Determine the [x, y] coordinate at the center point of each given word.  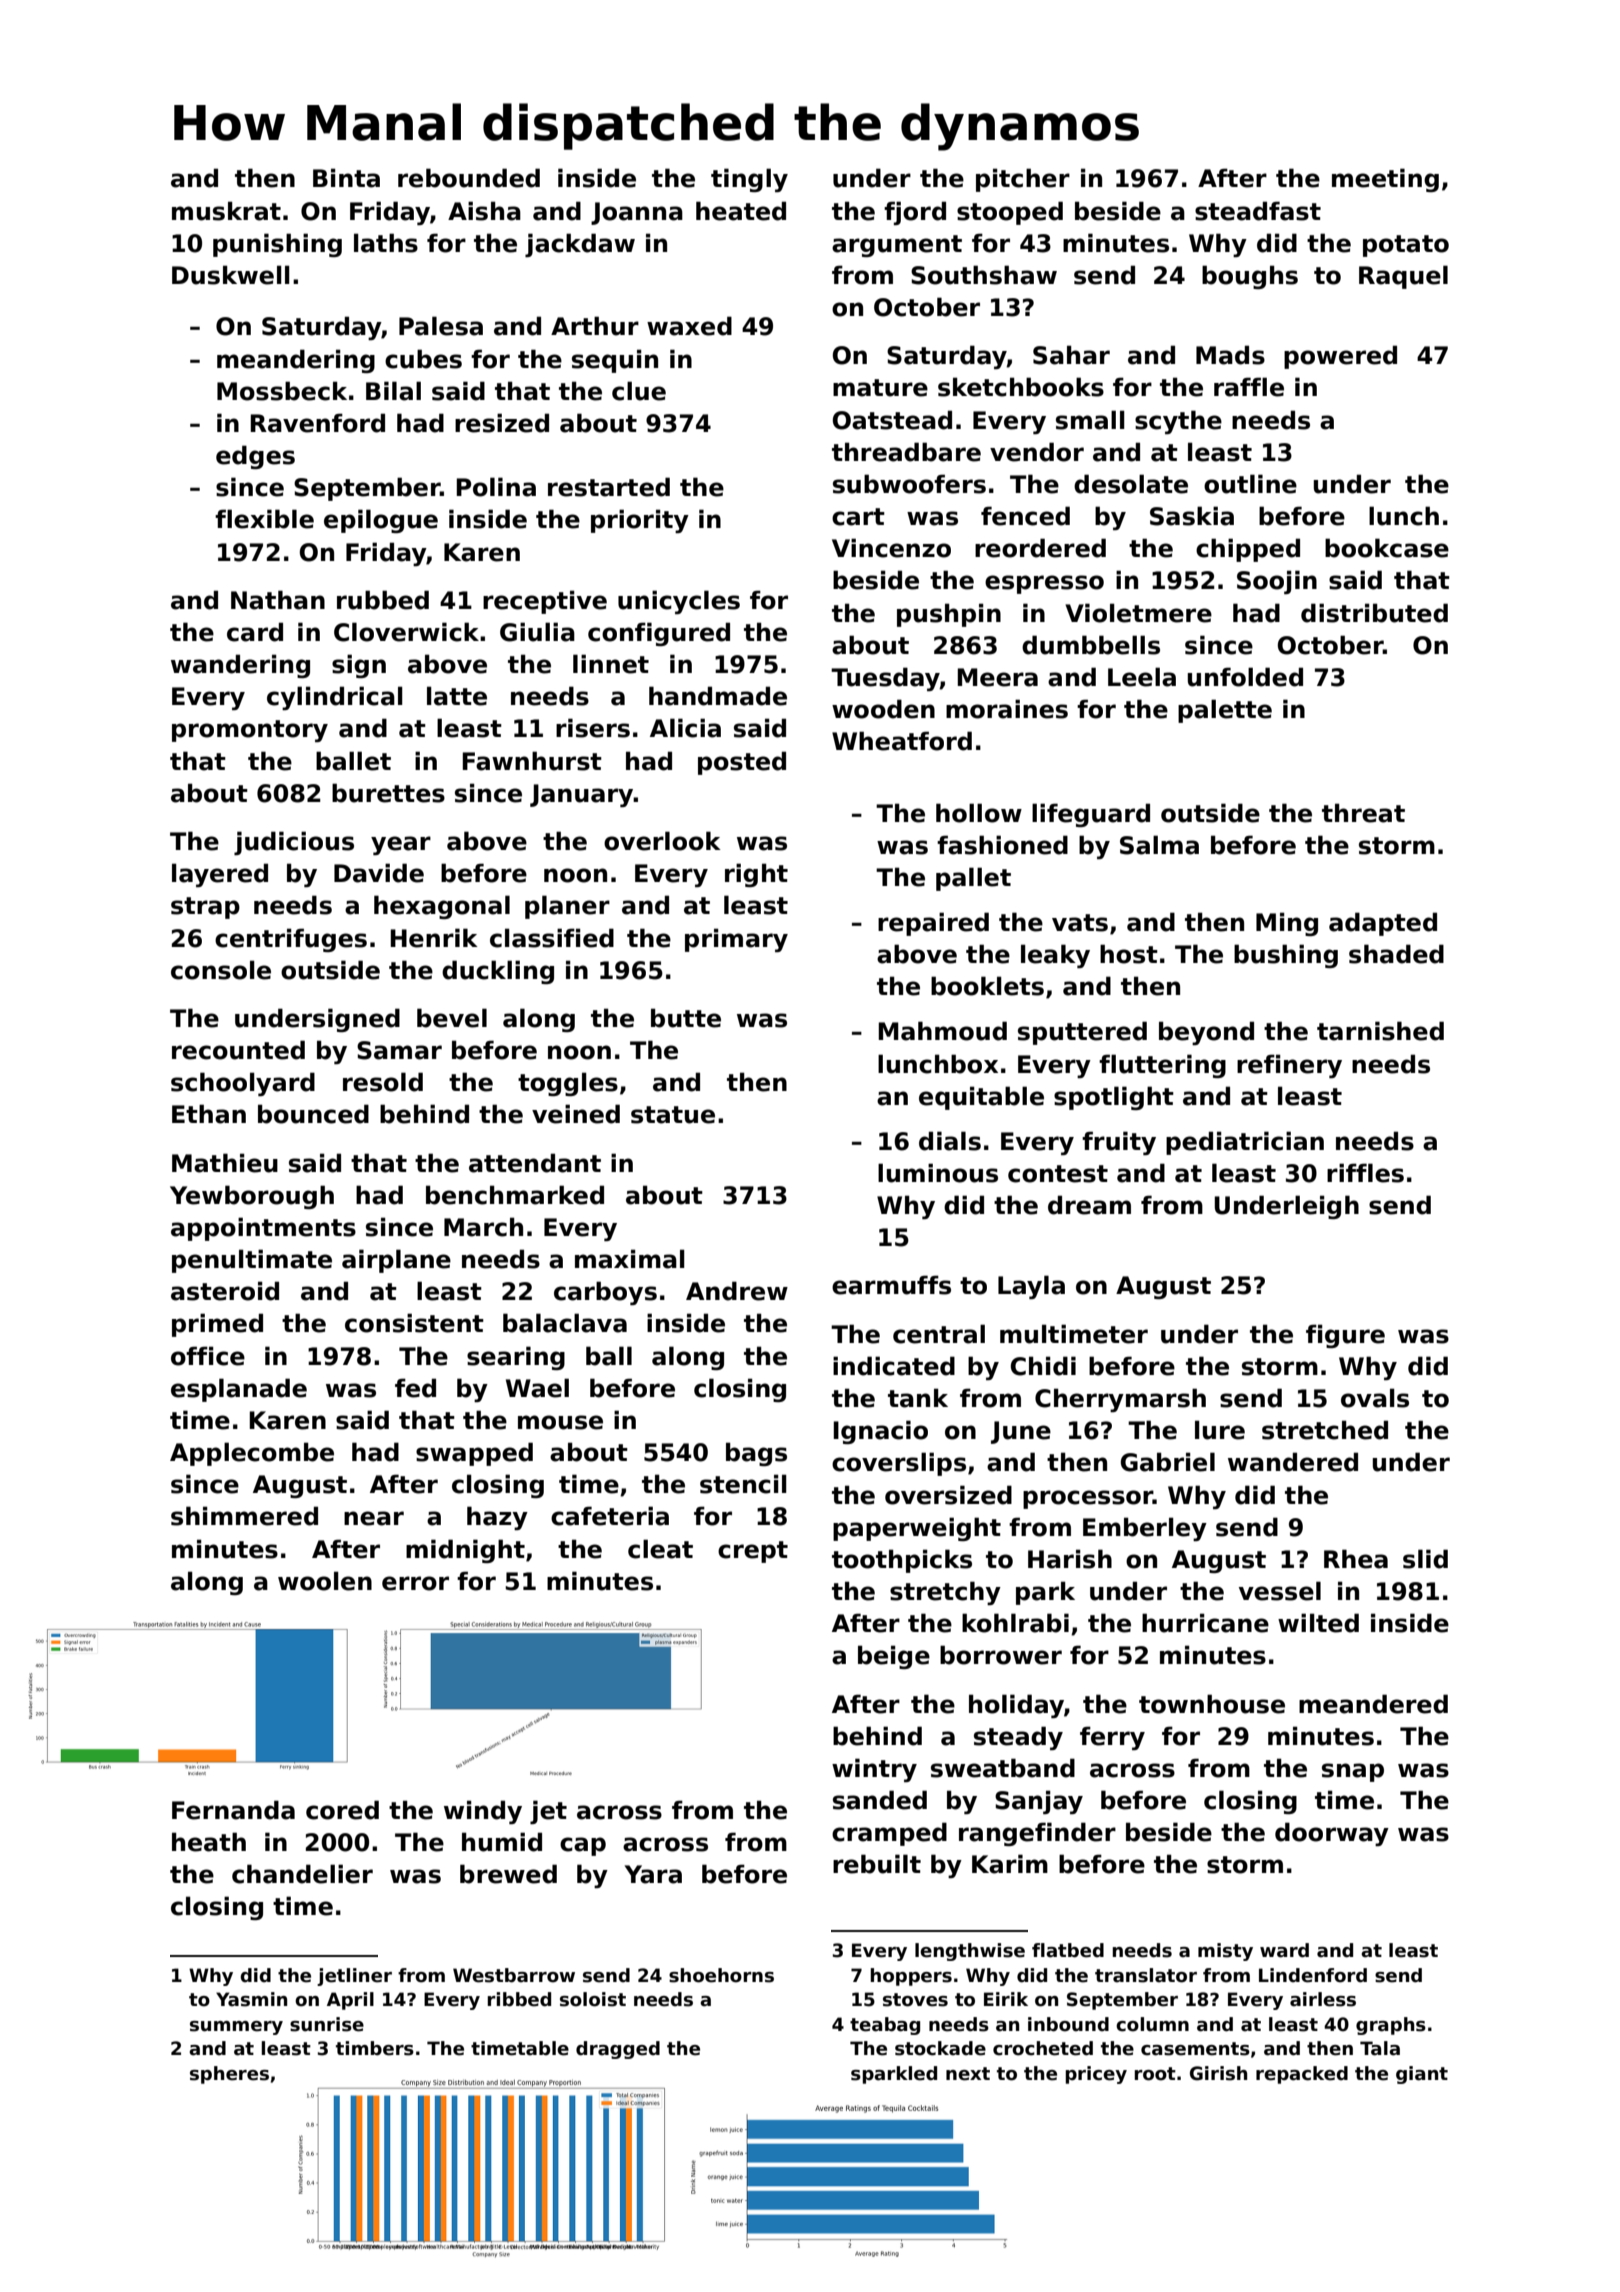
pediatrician [1245, 1143]
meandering [296, 361]
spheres [229, 2075]
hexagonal [442, 907]
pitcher [1023, 180]
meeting [1385, 180]
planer [567, 907]
